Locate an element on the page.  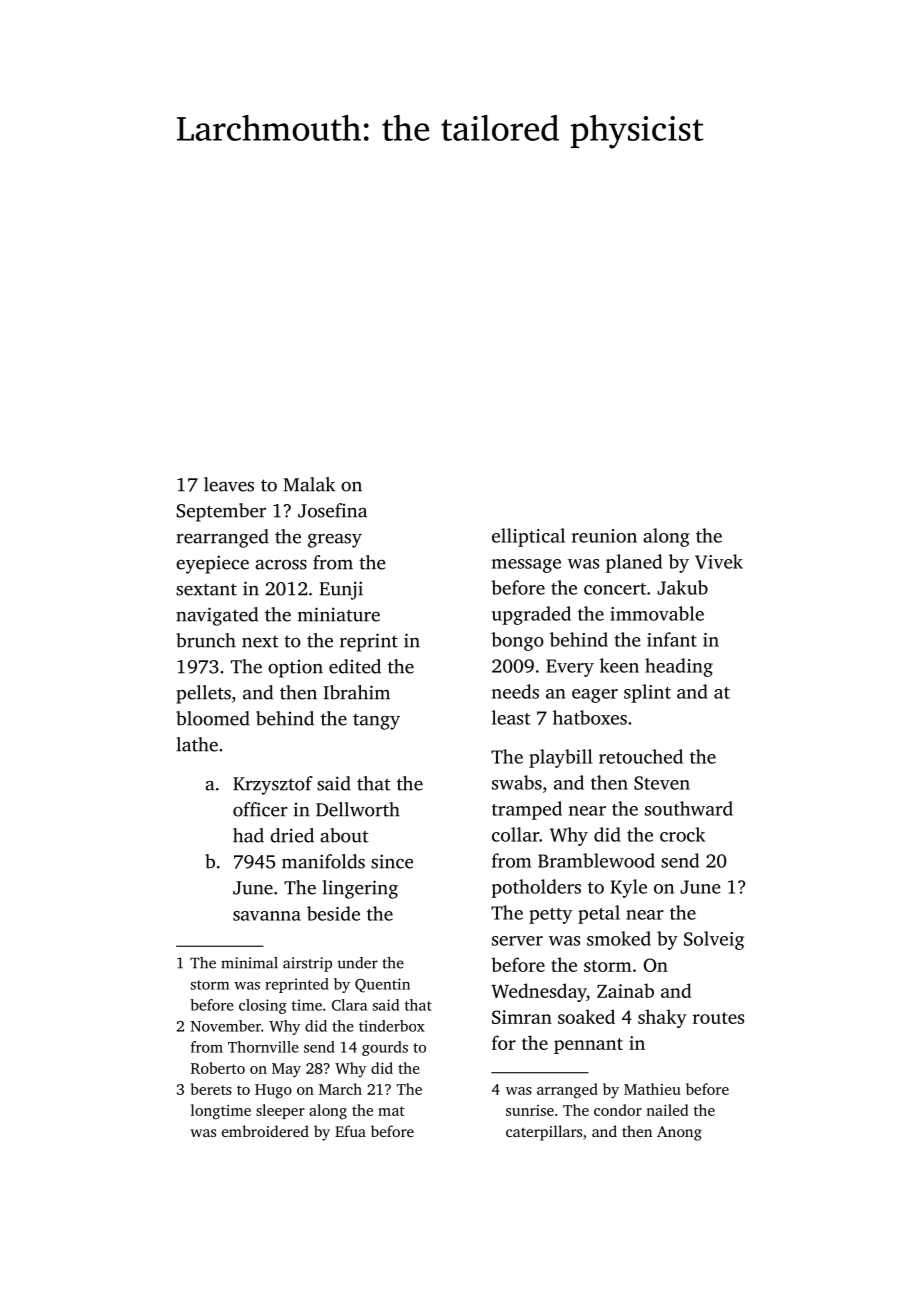
upgraded is located at coordinates (531, 615).
